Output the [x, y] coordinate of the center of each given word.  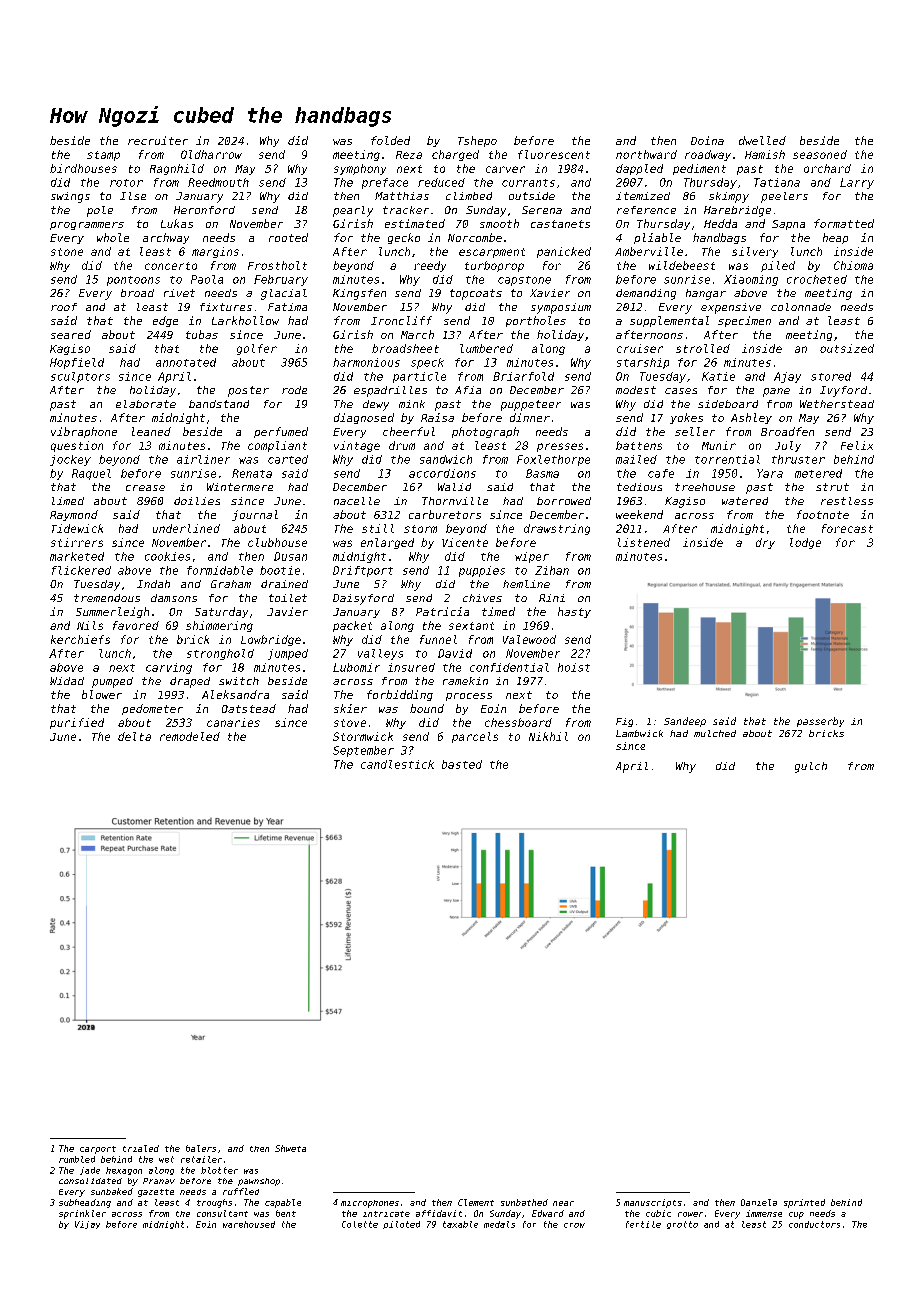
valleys [380, 654]
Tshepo [477, 141]
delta [134, 736]
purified [77, 723]
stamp [103, 156]
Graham [231, 584]
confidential [509, 667]
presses [560, 447]
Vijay [87, 1225]
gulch [811, 767]
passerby [820, 722]
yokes [686, 418]
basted [462, 764]
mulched [715, 733]
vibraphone [84, 432]
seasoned [820, 154]
